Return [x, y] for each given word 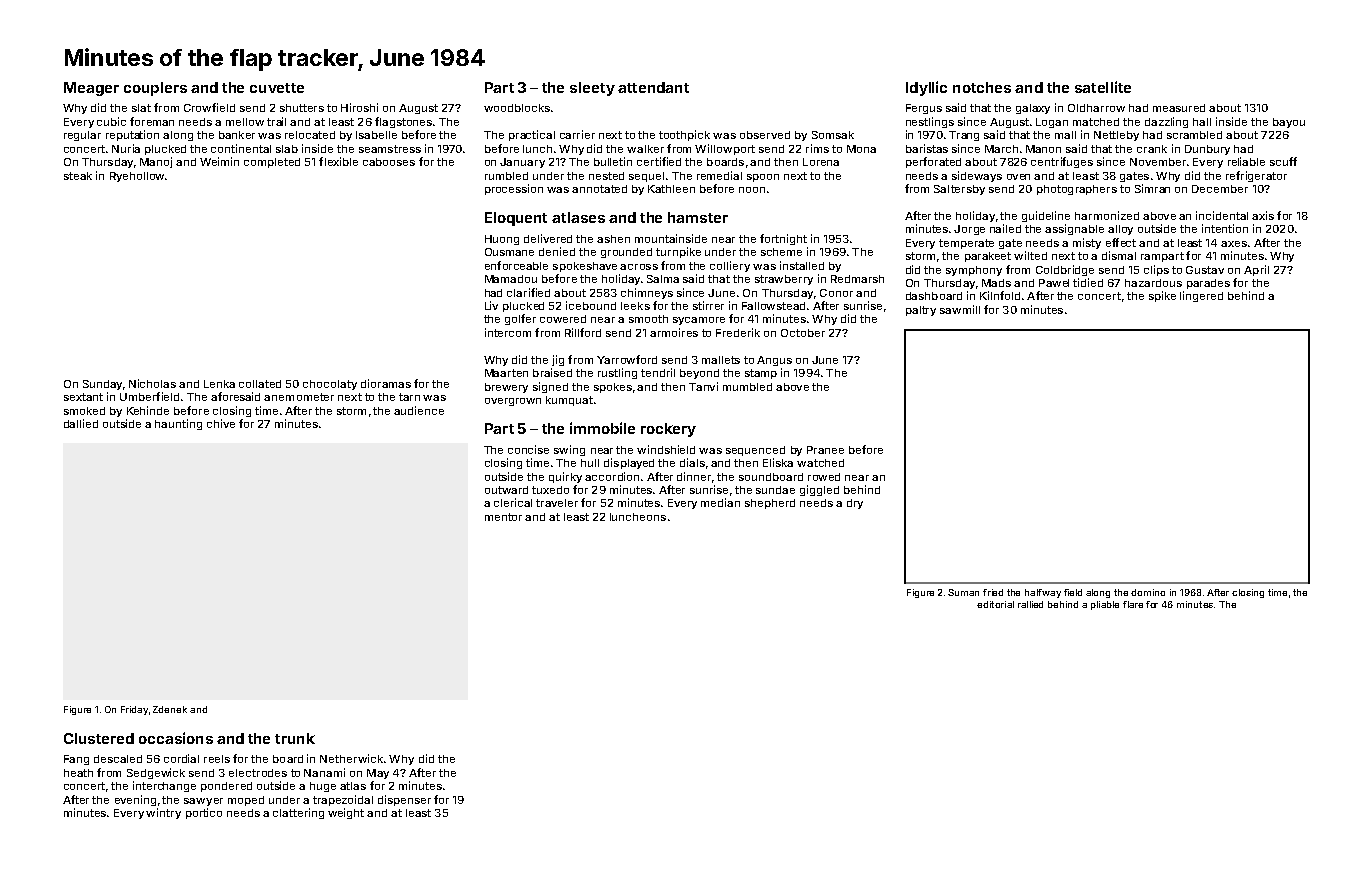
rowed [824, 477]
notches [982, 87]
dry [855, 504]
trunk [295, 738]
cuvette [277, 88]
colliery [730, 266]
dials [692, 462]
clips [1156, 270]
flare [1133, 604]
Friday [134, 710]
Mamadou [511, 279]
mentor [503, 517]
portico [204, 813]
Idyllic [926, 88]
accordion [612, 476]
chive [221, 423]
